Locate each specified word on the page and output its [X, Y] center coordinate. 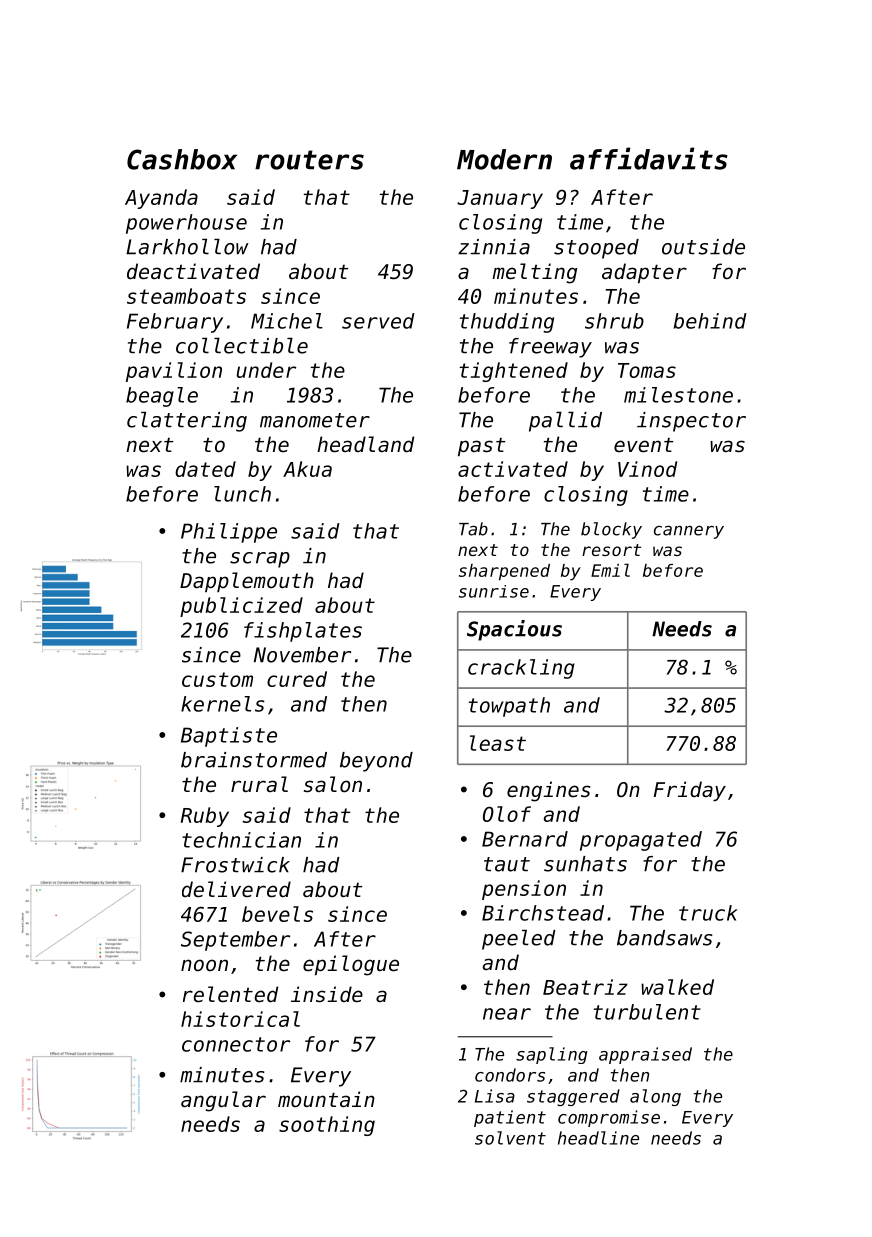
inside [327, 994]
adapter [644, 273]
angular [223, 1101]
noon [204, 965]
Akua [307, 469]
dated [205, 469]
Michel [287, 321]
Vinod [647, 469]
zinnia [494, 247]
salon [333, 784]
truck [708, 913]
